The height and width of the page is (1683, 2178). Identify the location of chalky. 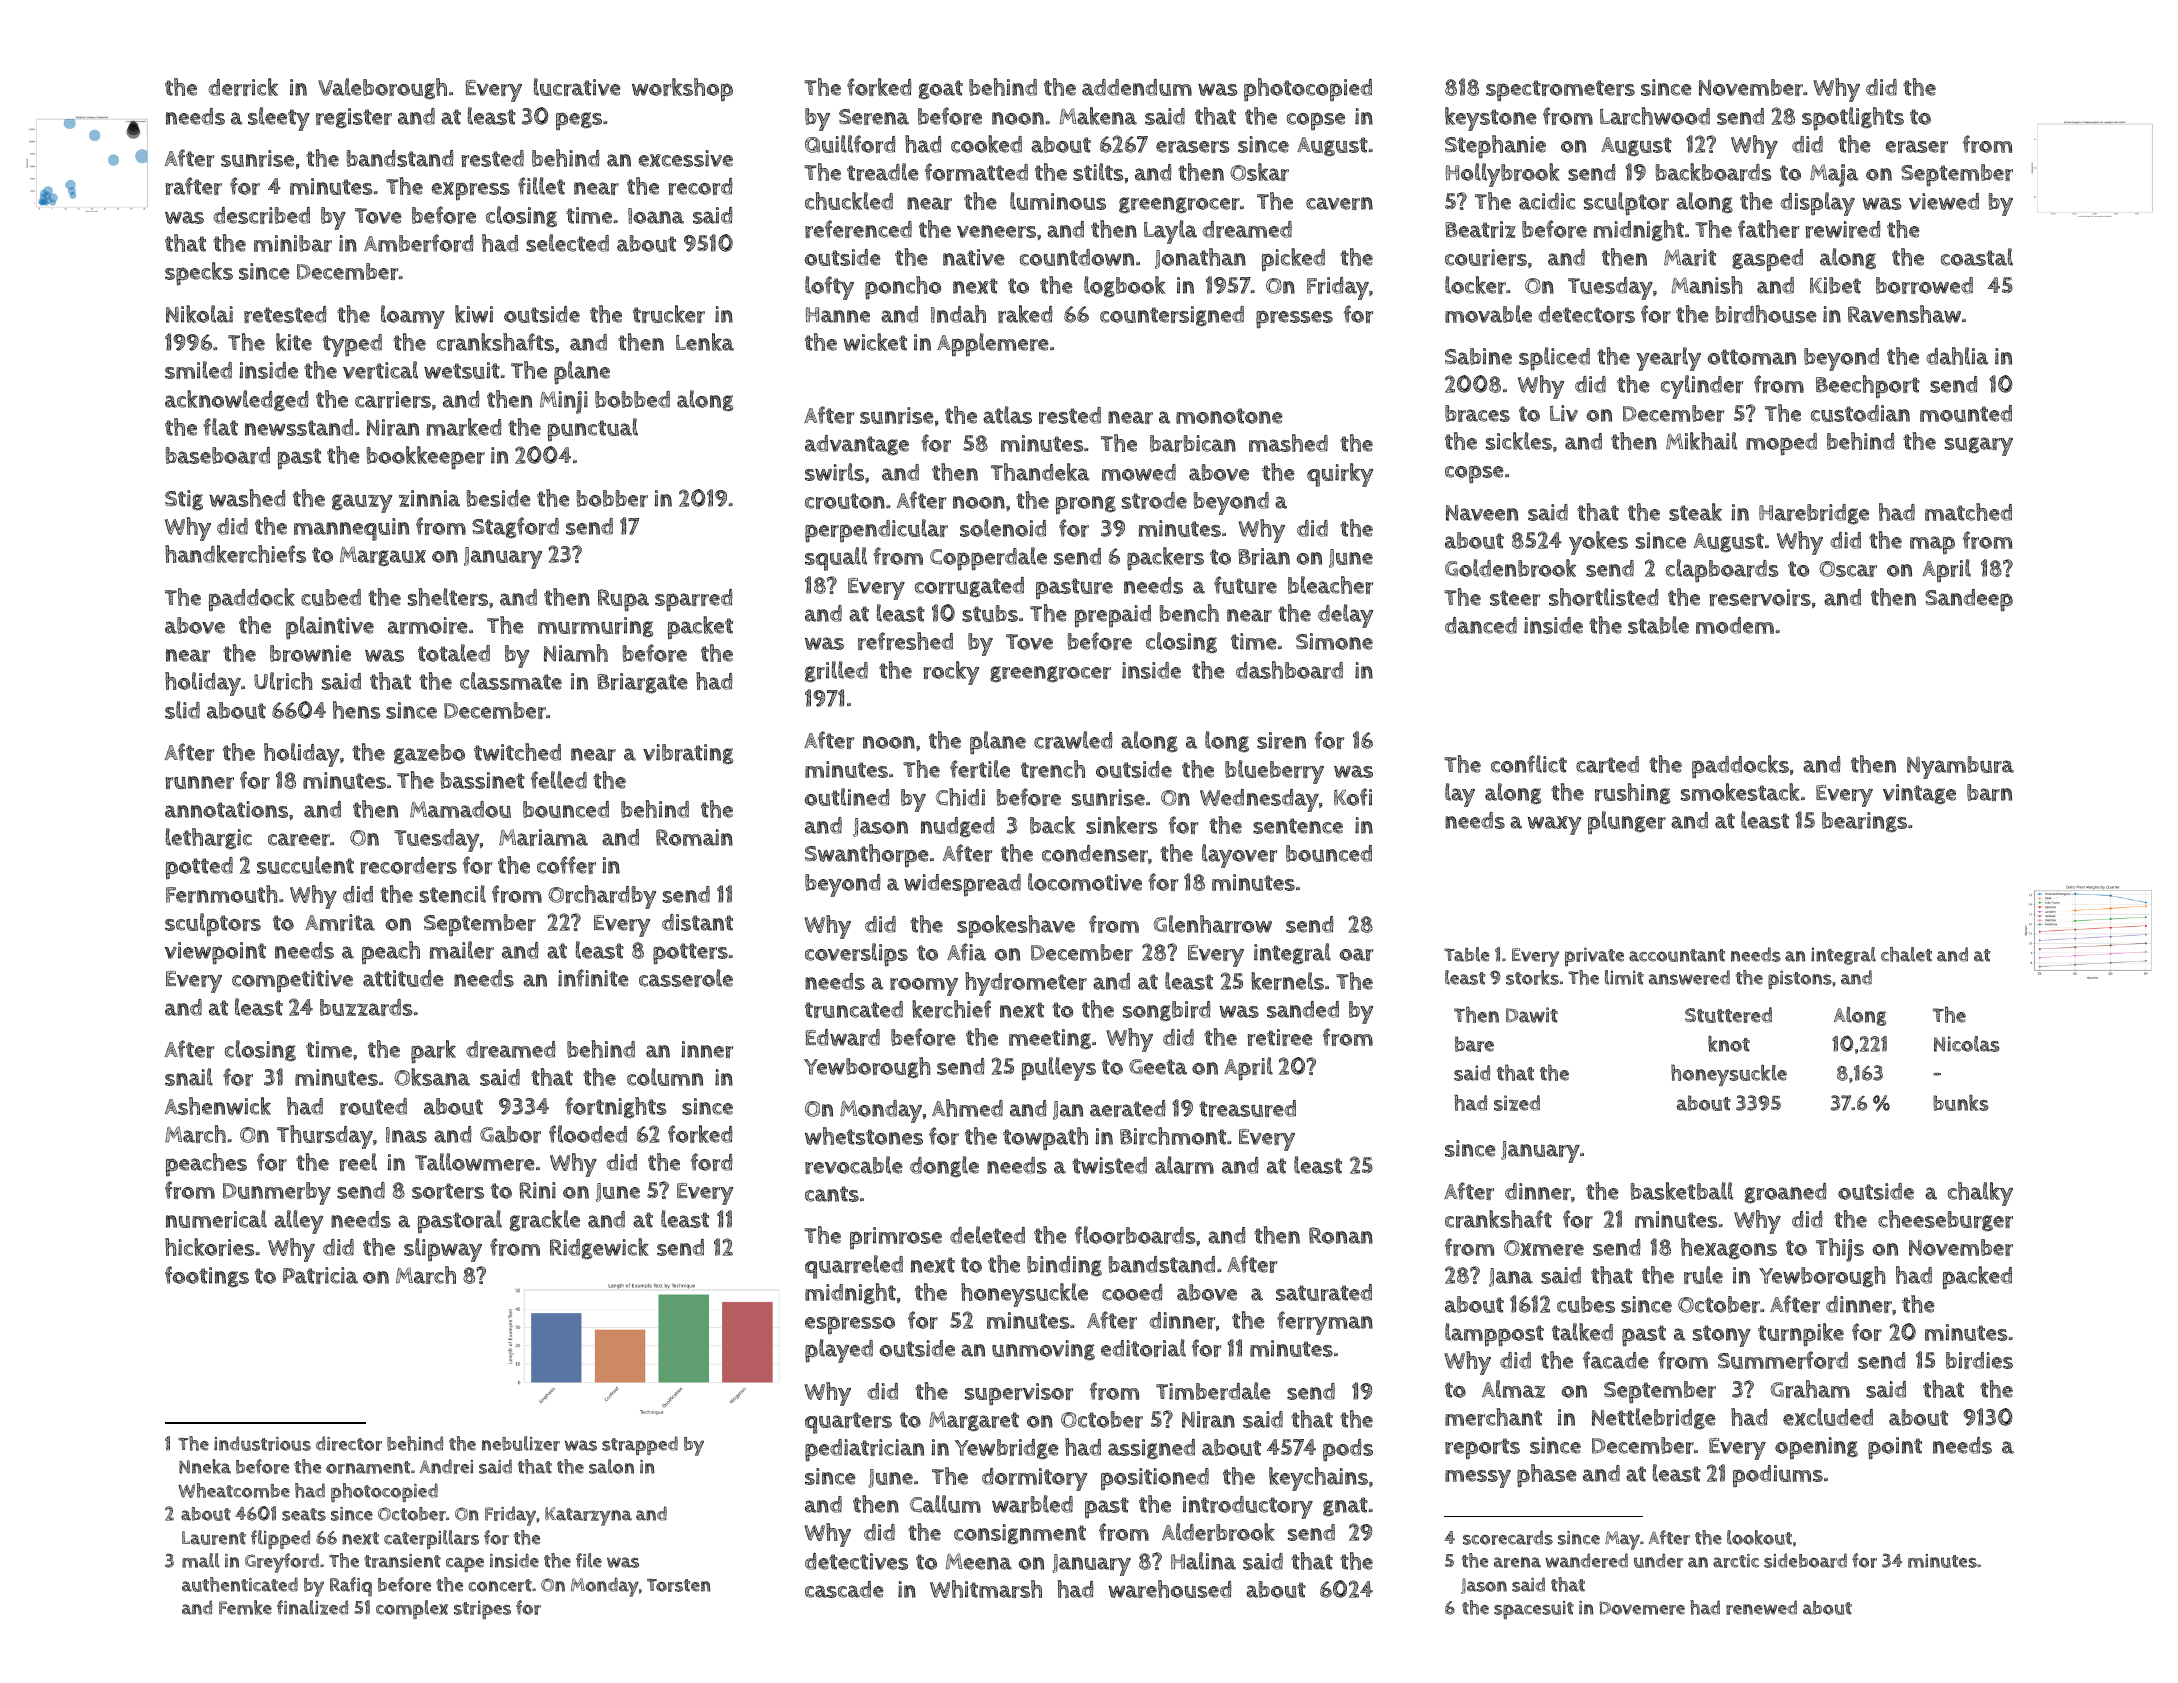
(1980, 1194).
